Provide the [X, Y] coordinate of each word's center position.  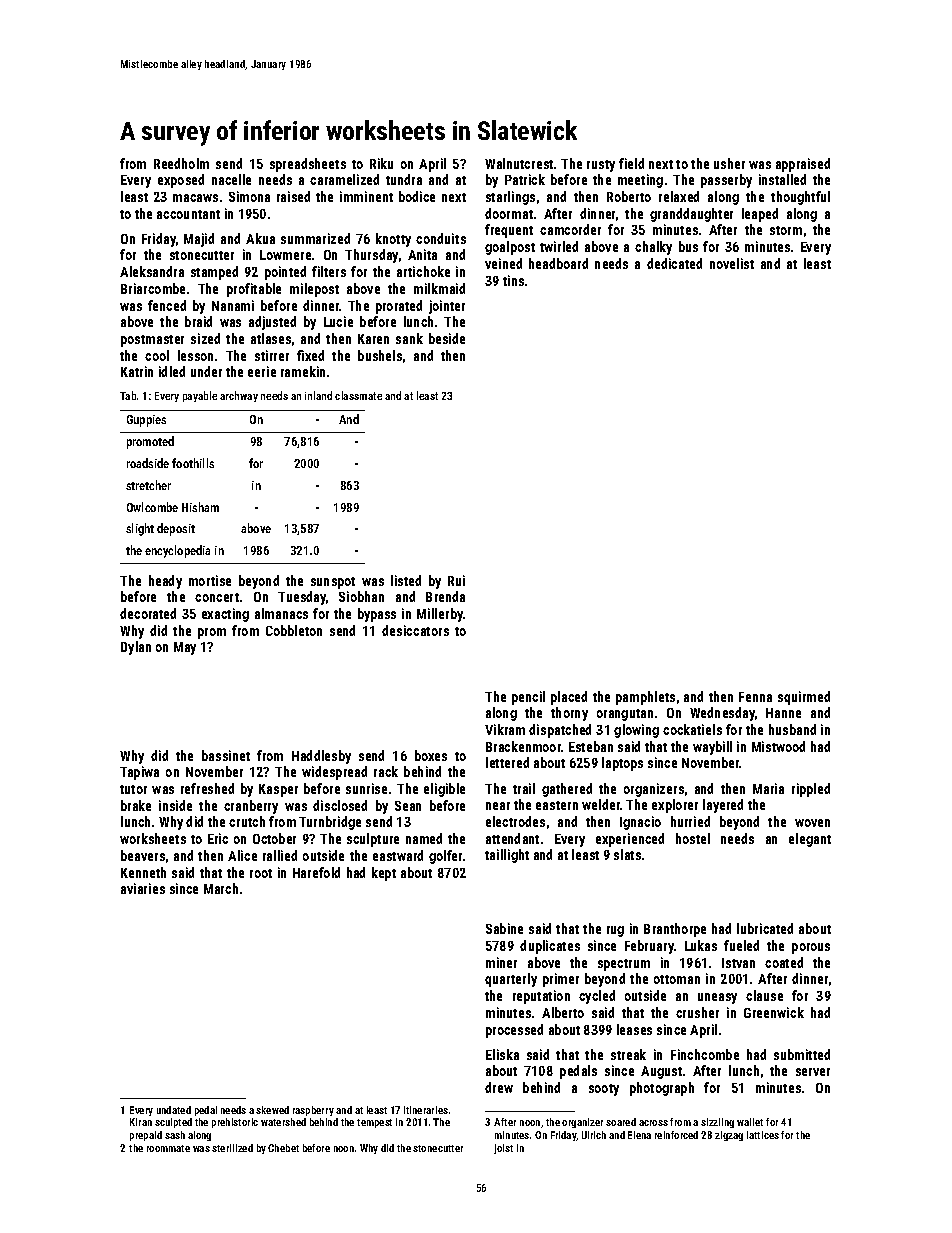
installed [782, 179]
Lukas [701, 945]
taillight [507, 856]
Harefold [316, 872]
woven [812, 823]
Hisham [200, 507]
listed [406, 580]
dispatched [560, 731]
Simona [249, 196]
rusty [601, 166]
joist [503, 1149]
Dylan [136, 648]
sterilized [232, 1148]
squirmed [804, 698]
